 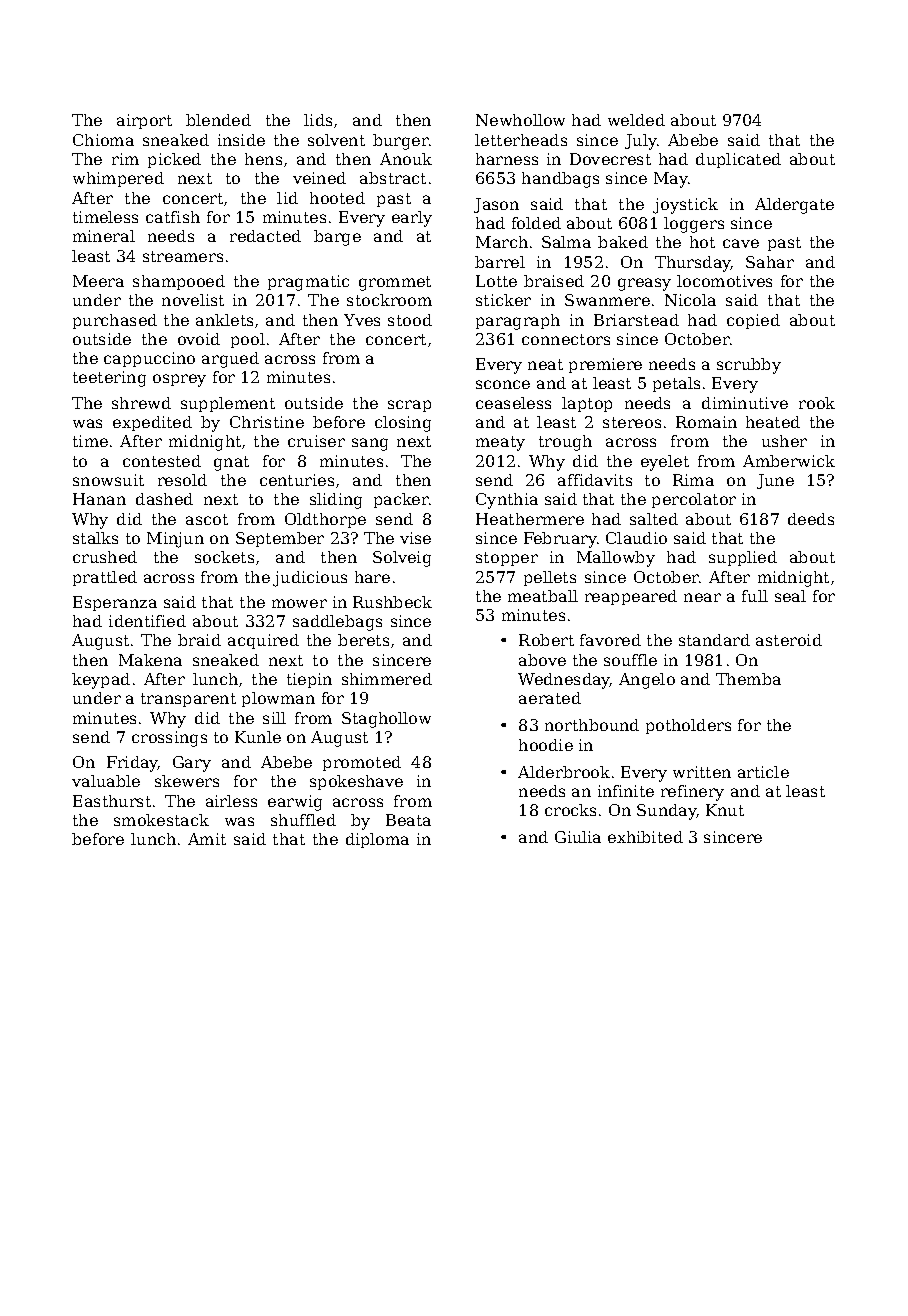 What do you see at coordinates (565, 443) in the screenshot?
I see `trough` at bounding box center [565, 443].
